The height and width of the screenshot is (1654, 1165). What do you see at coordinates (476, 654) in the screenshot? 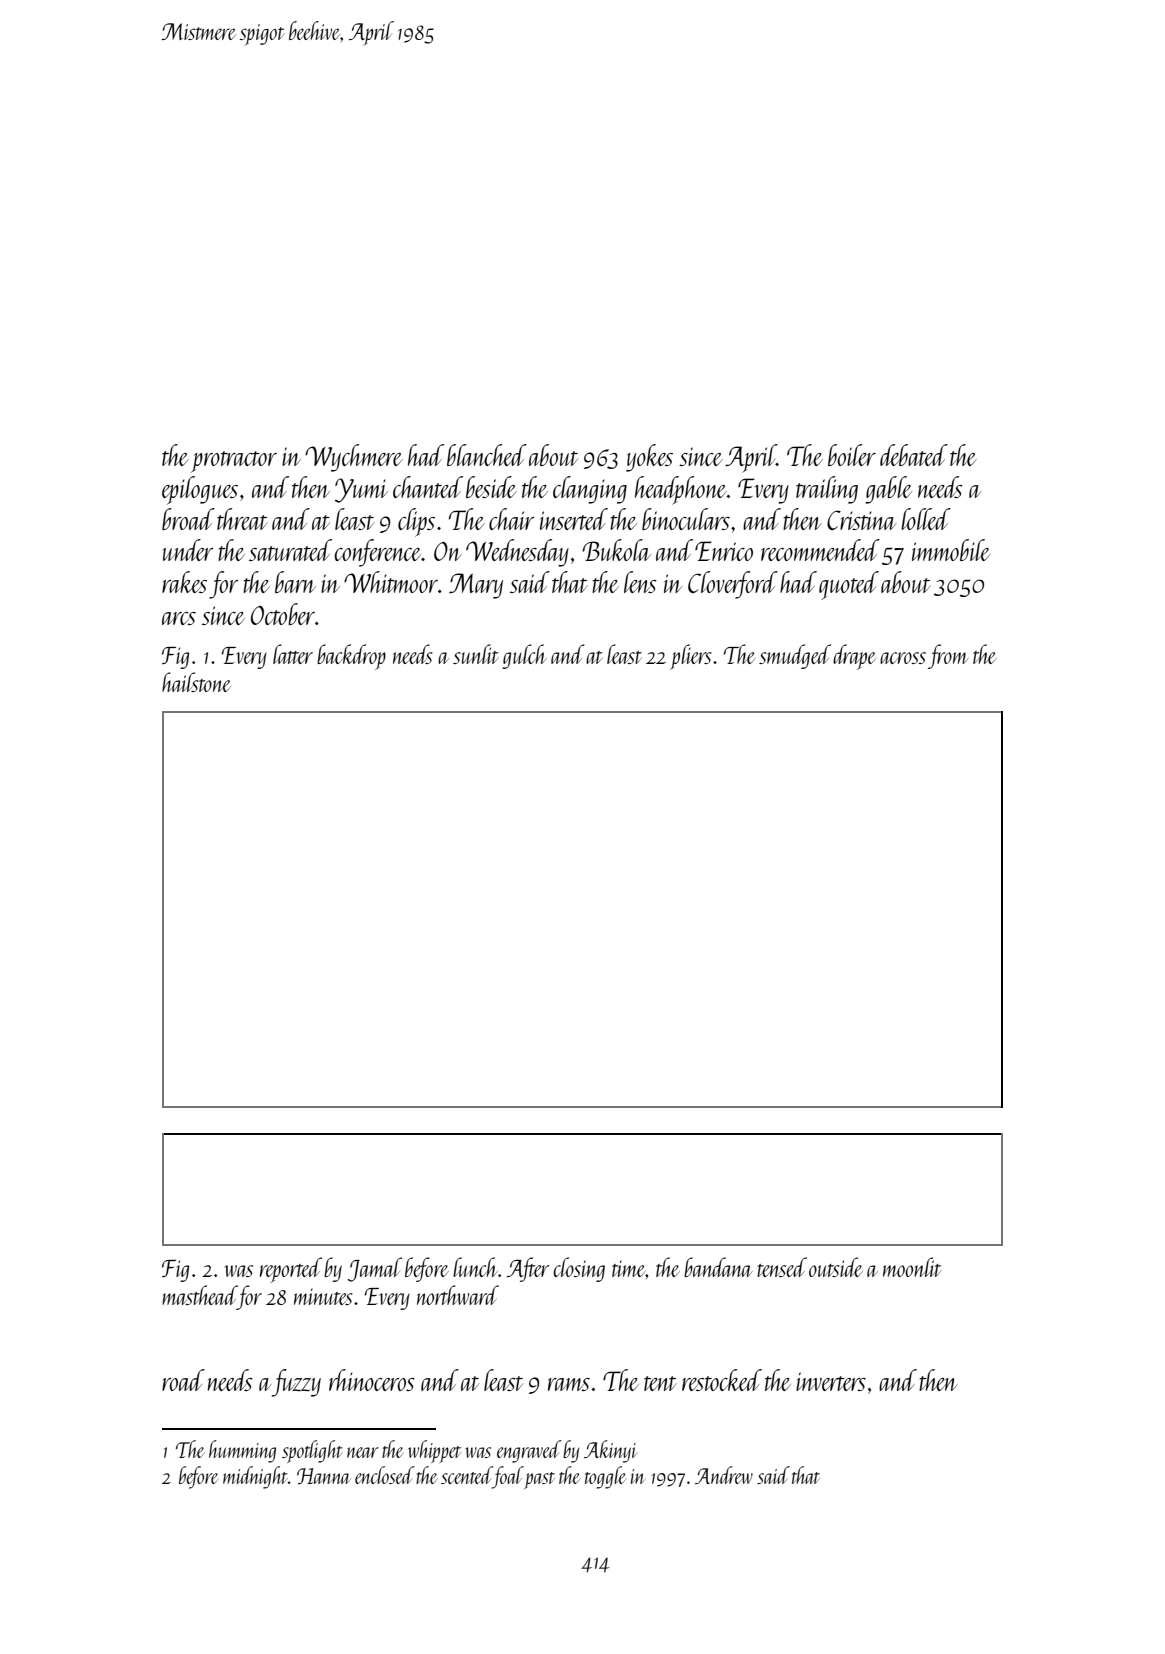
I see `sunlit` at bounding box center [476, 654].
